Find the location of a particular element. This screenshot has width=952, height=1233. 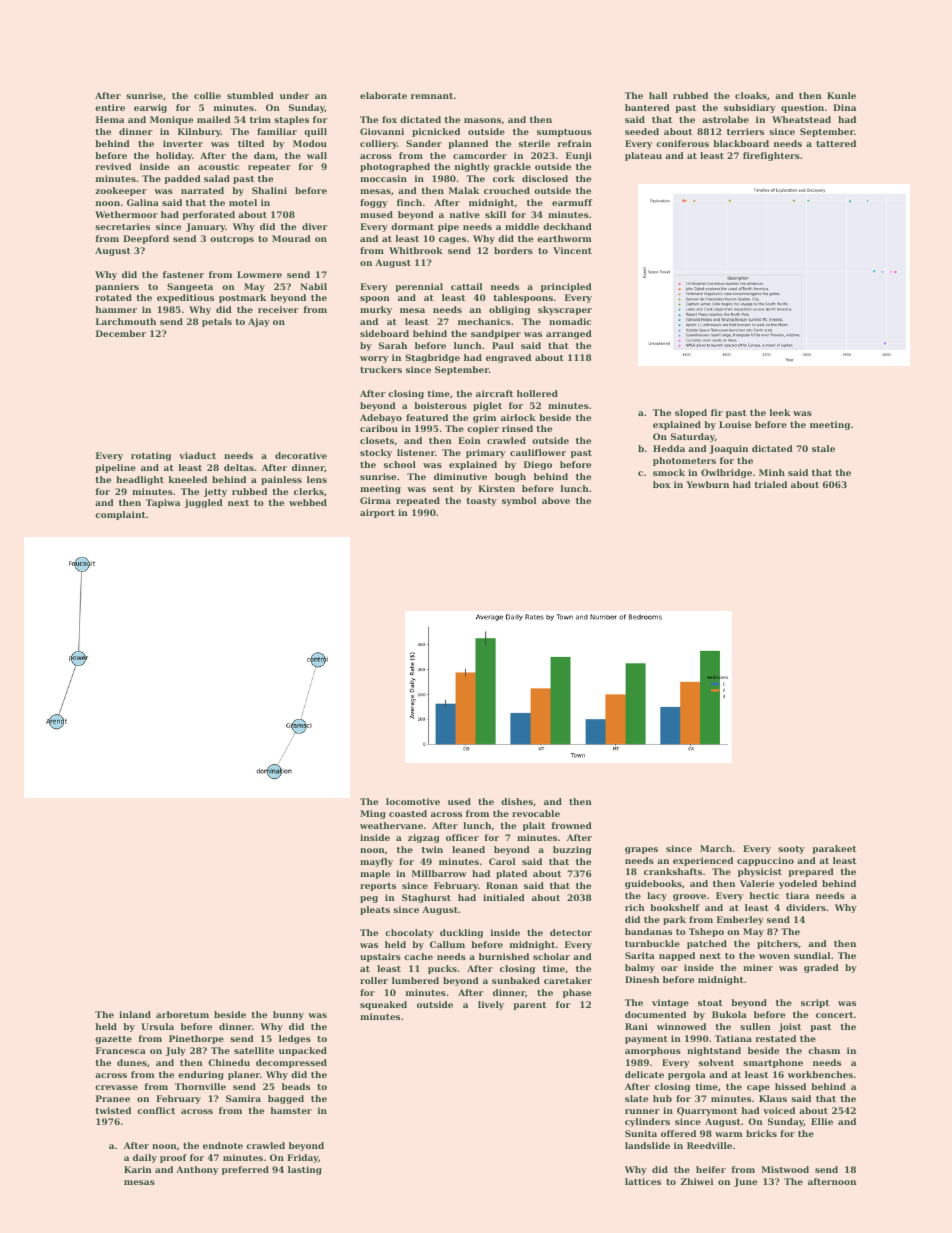

prepared is located at coordinates (811, 872).
